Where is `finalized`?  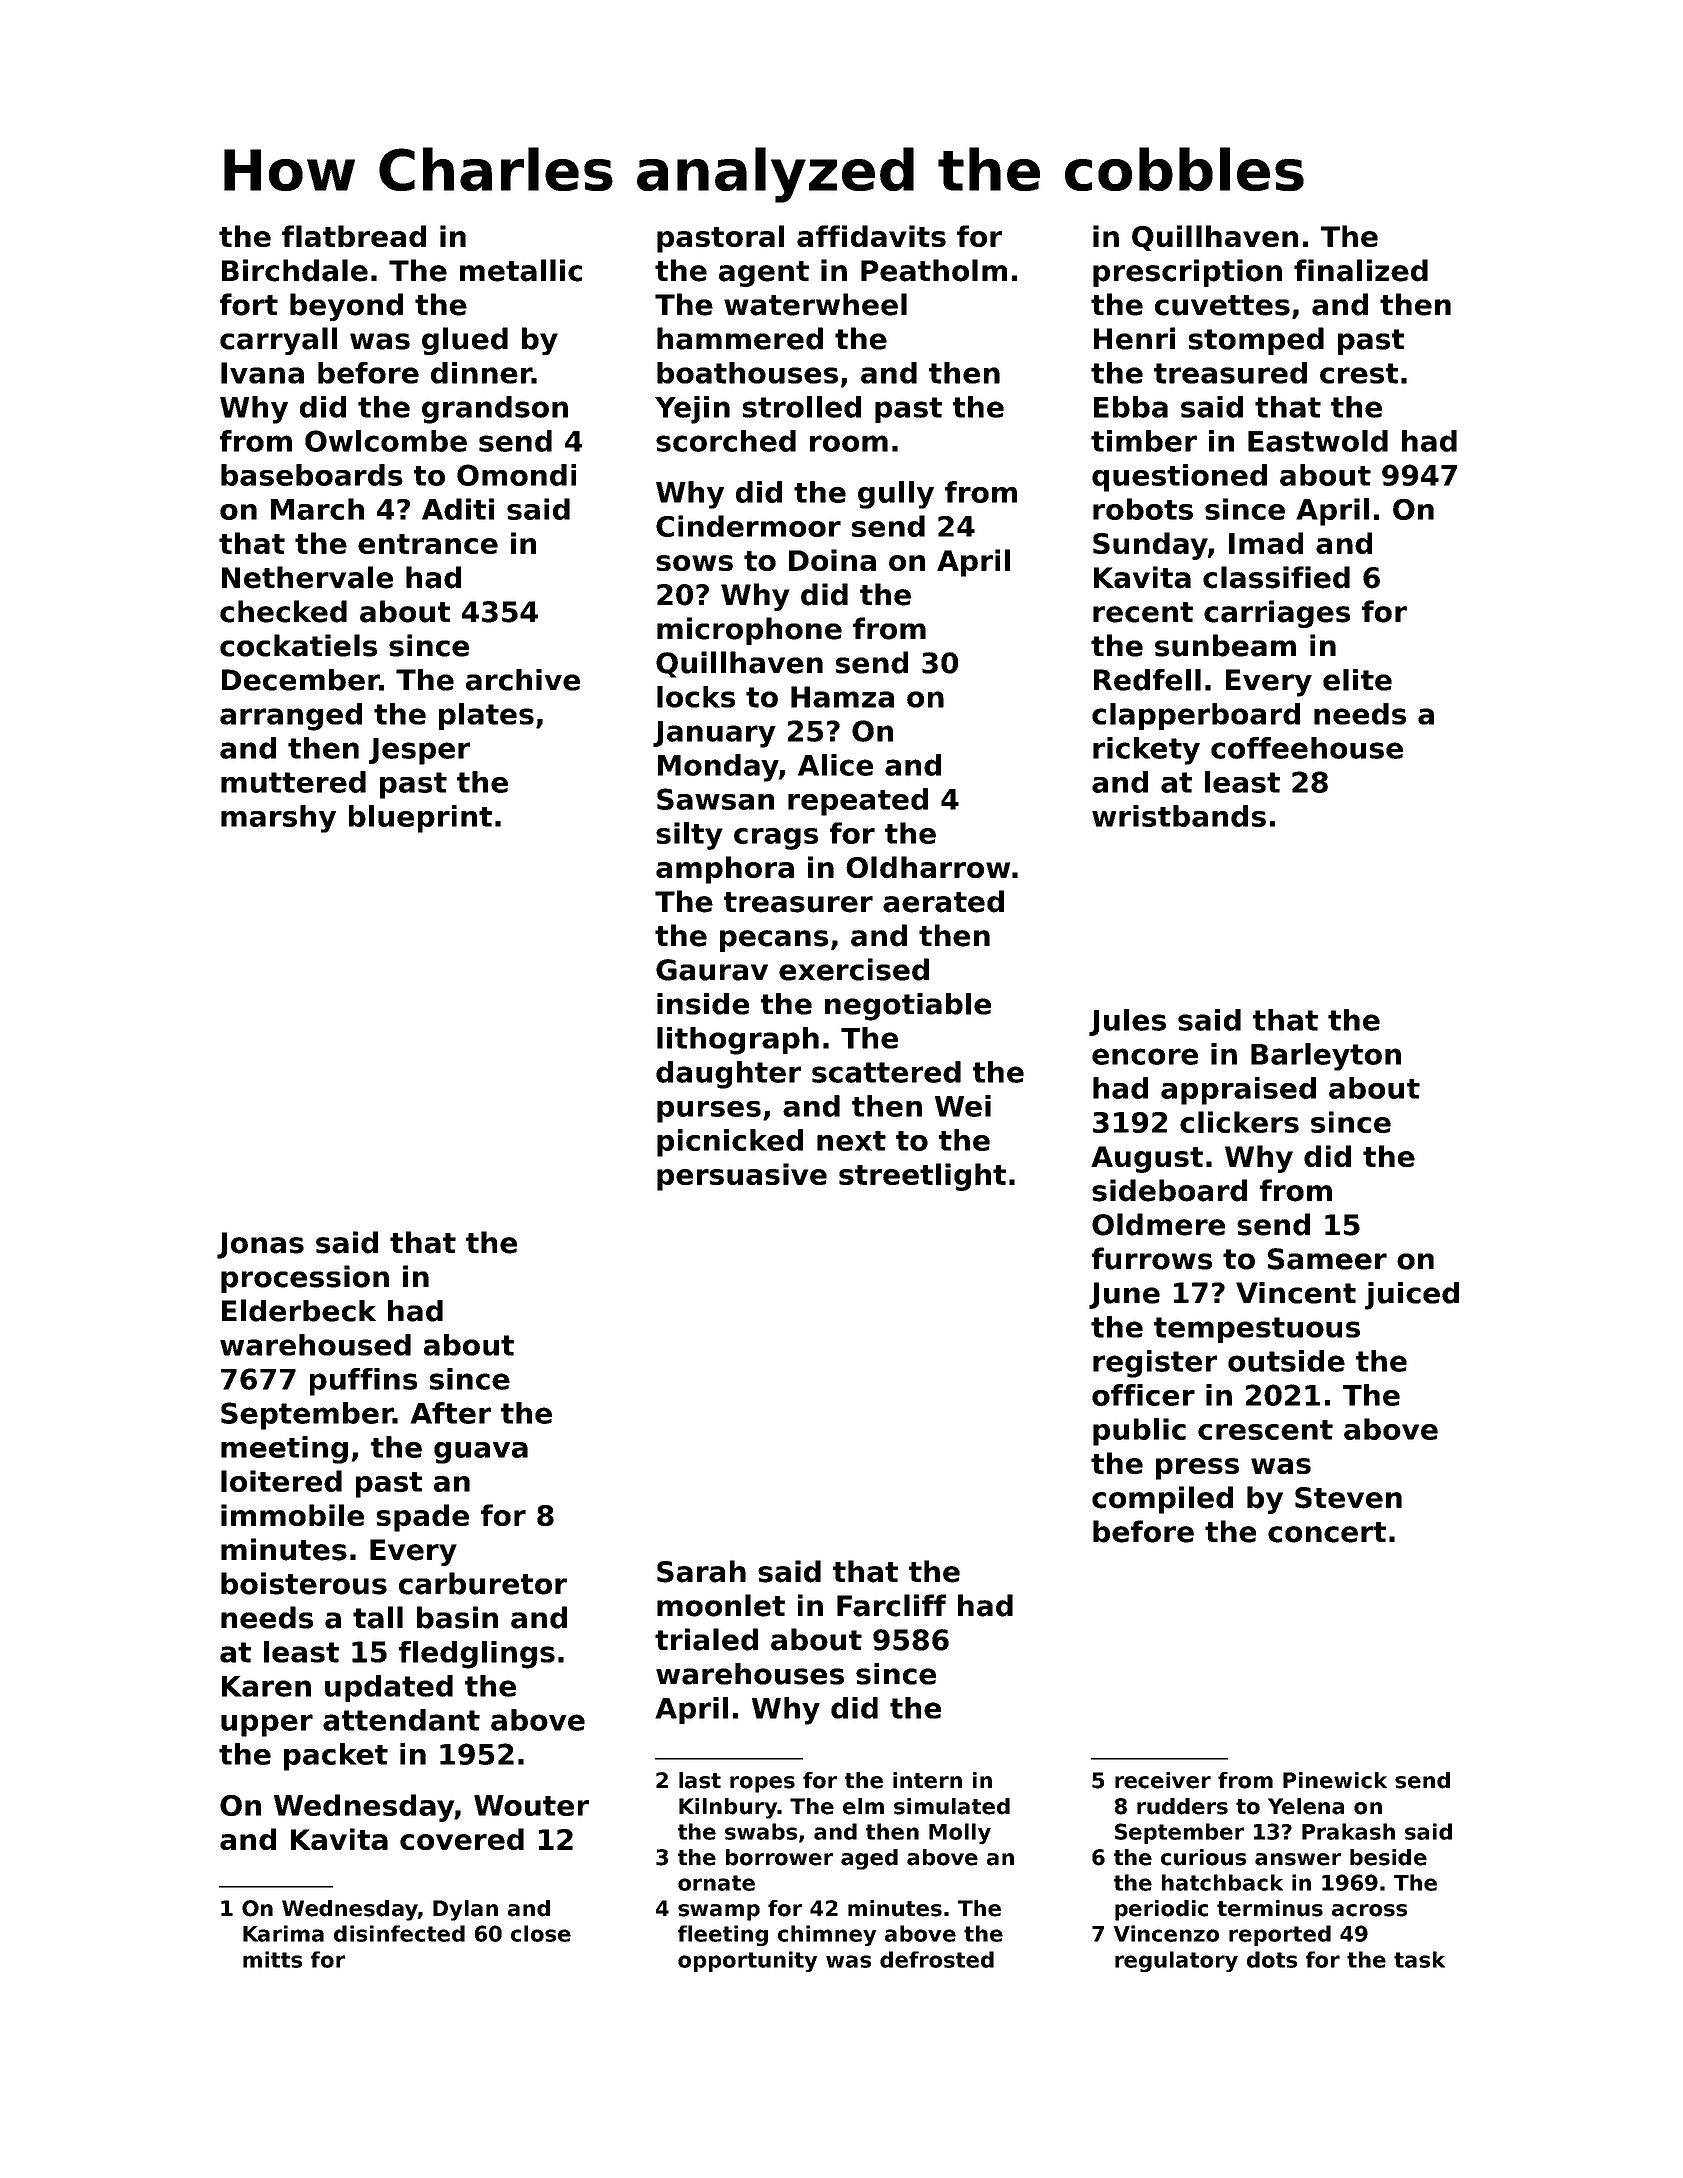
finalized is located at coordinates (1361, 270).
